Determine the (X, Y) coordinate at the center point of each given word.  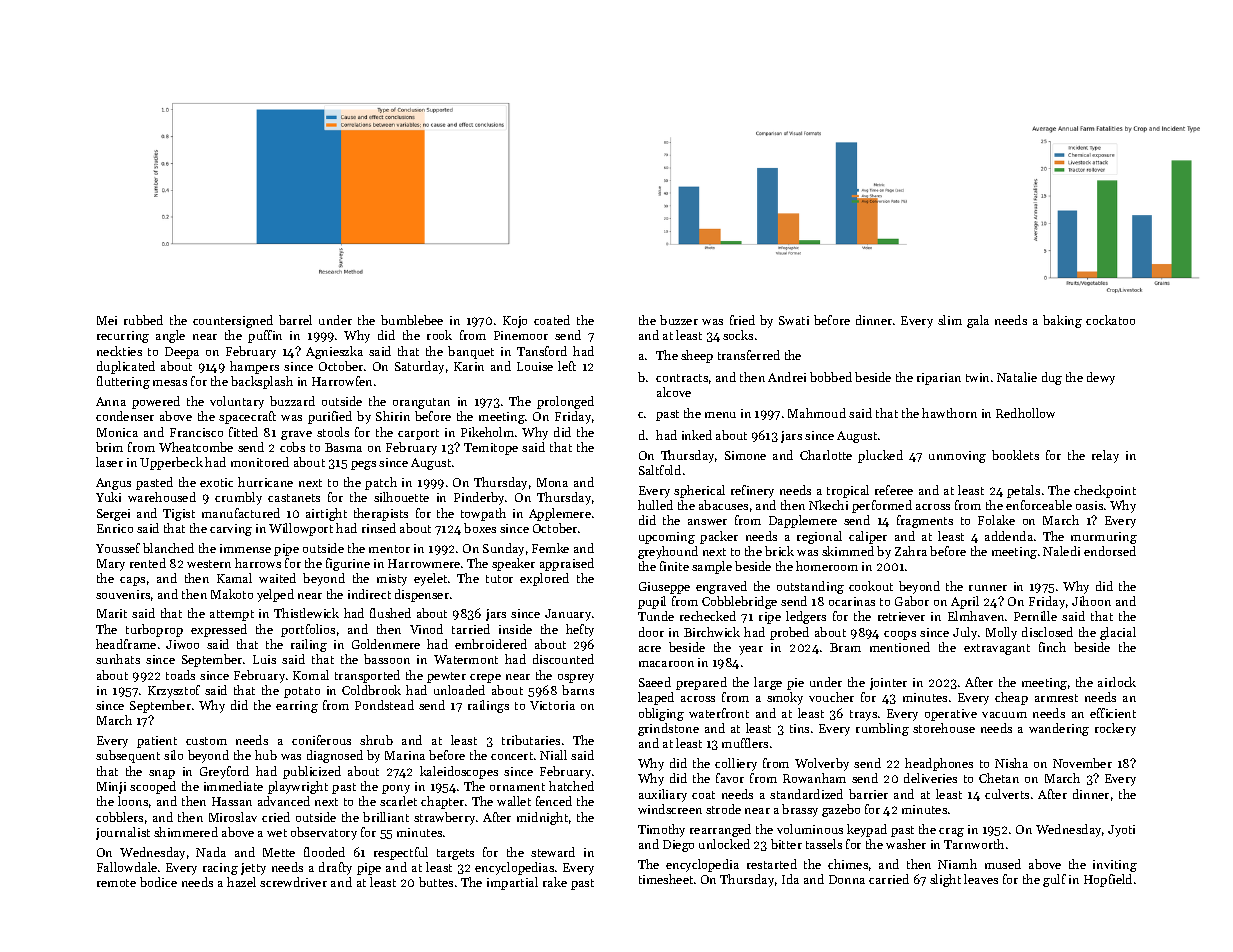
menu (720, 415)
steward (553, 852)
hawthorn (949, 413)
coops (900, 635)
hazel (241, 882)
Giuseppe (664, 588)
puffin (265, 336)
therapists (381, 514)
